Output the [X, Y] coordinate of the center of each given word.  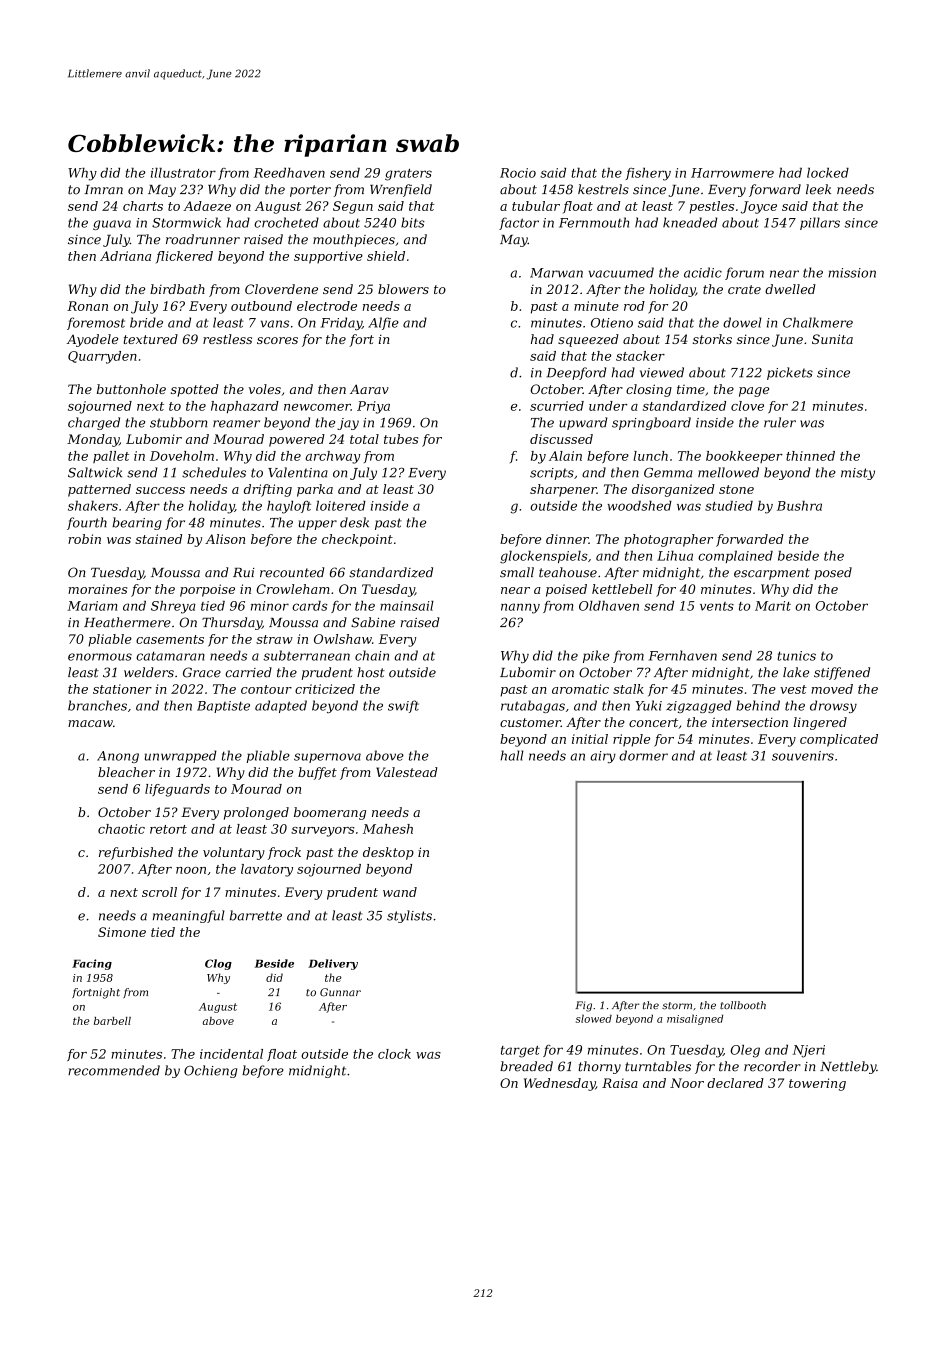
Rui [243, 573]
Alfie [383, 323]
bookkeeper [744, 457]
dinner [567, 539]
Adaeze [207, 206]
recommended [114, 1070]
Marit [773, 606]
